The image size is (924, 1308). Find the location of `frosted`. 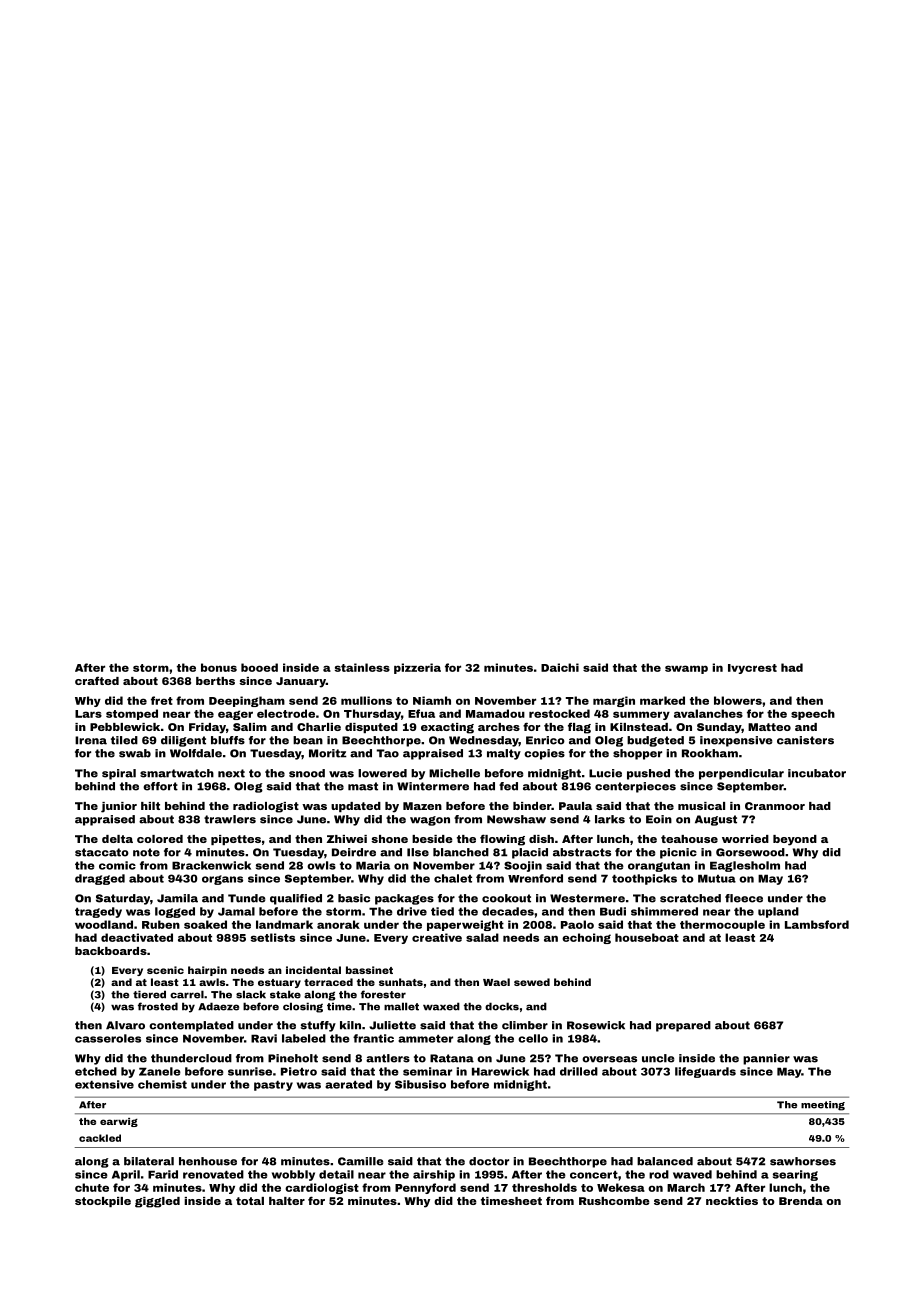

frosted is located at coordinates (158, 1006).
